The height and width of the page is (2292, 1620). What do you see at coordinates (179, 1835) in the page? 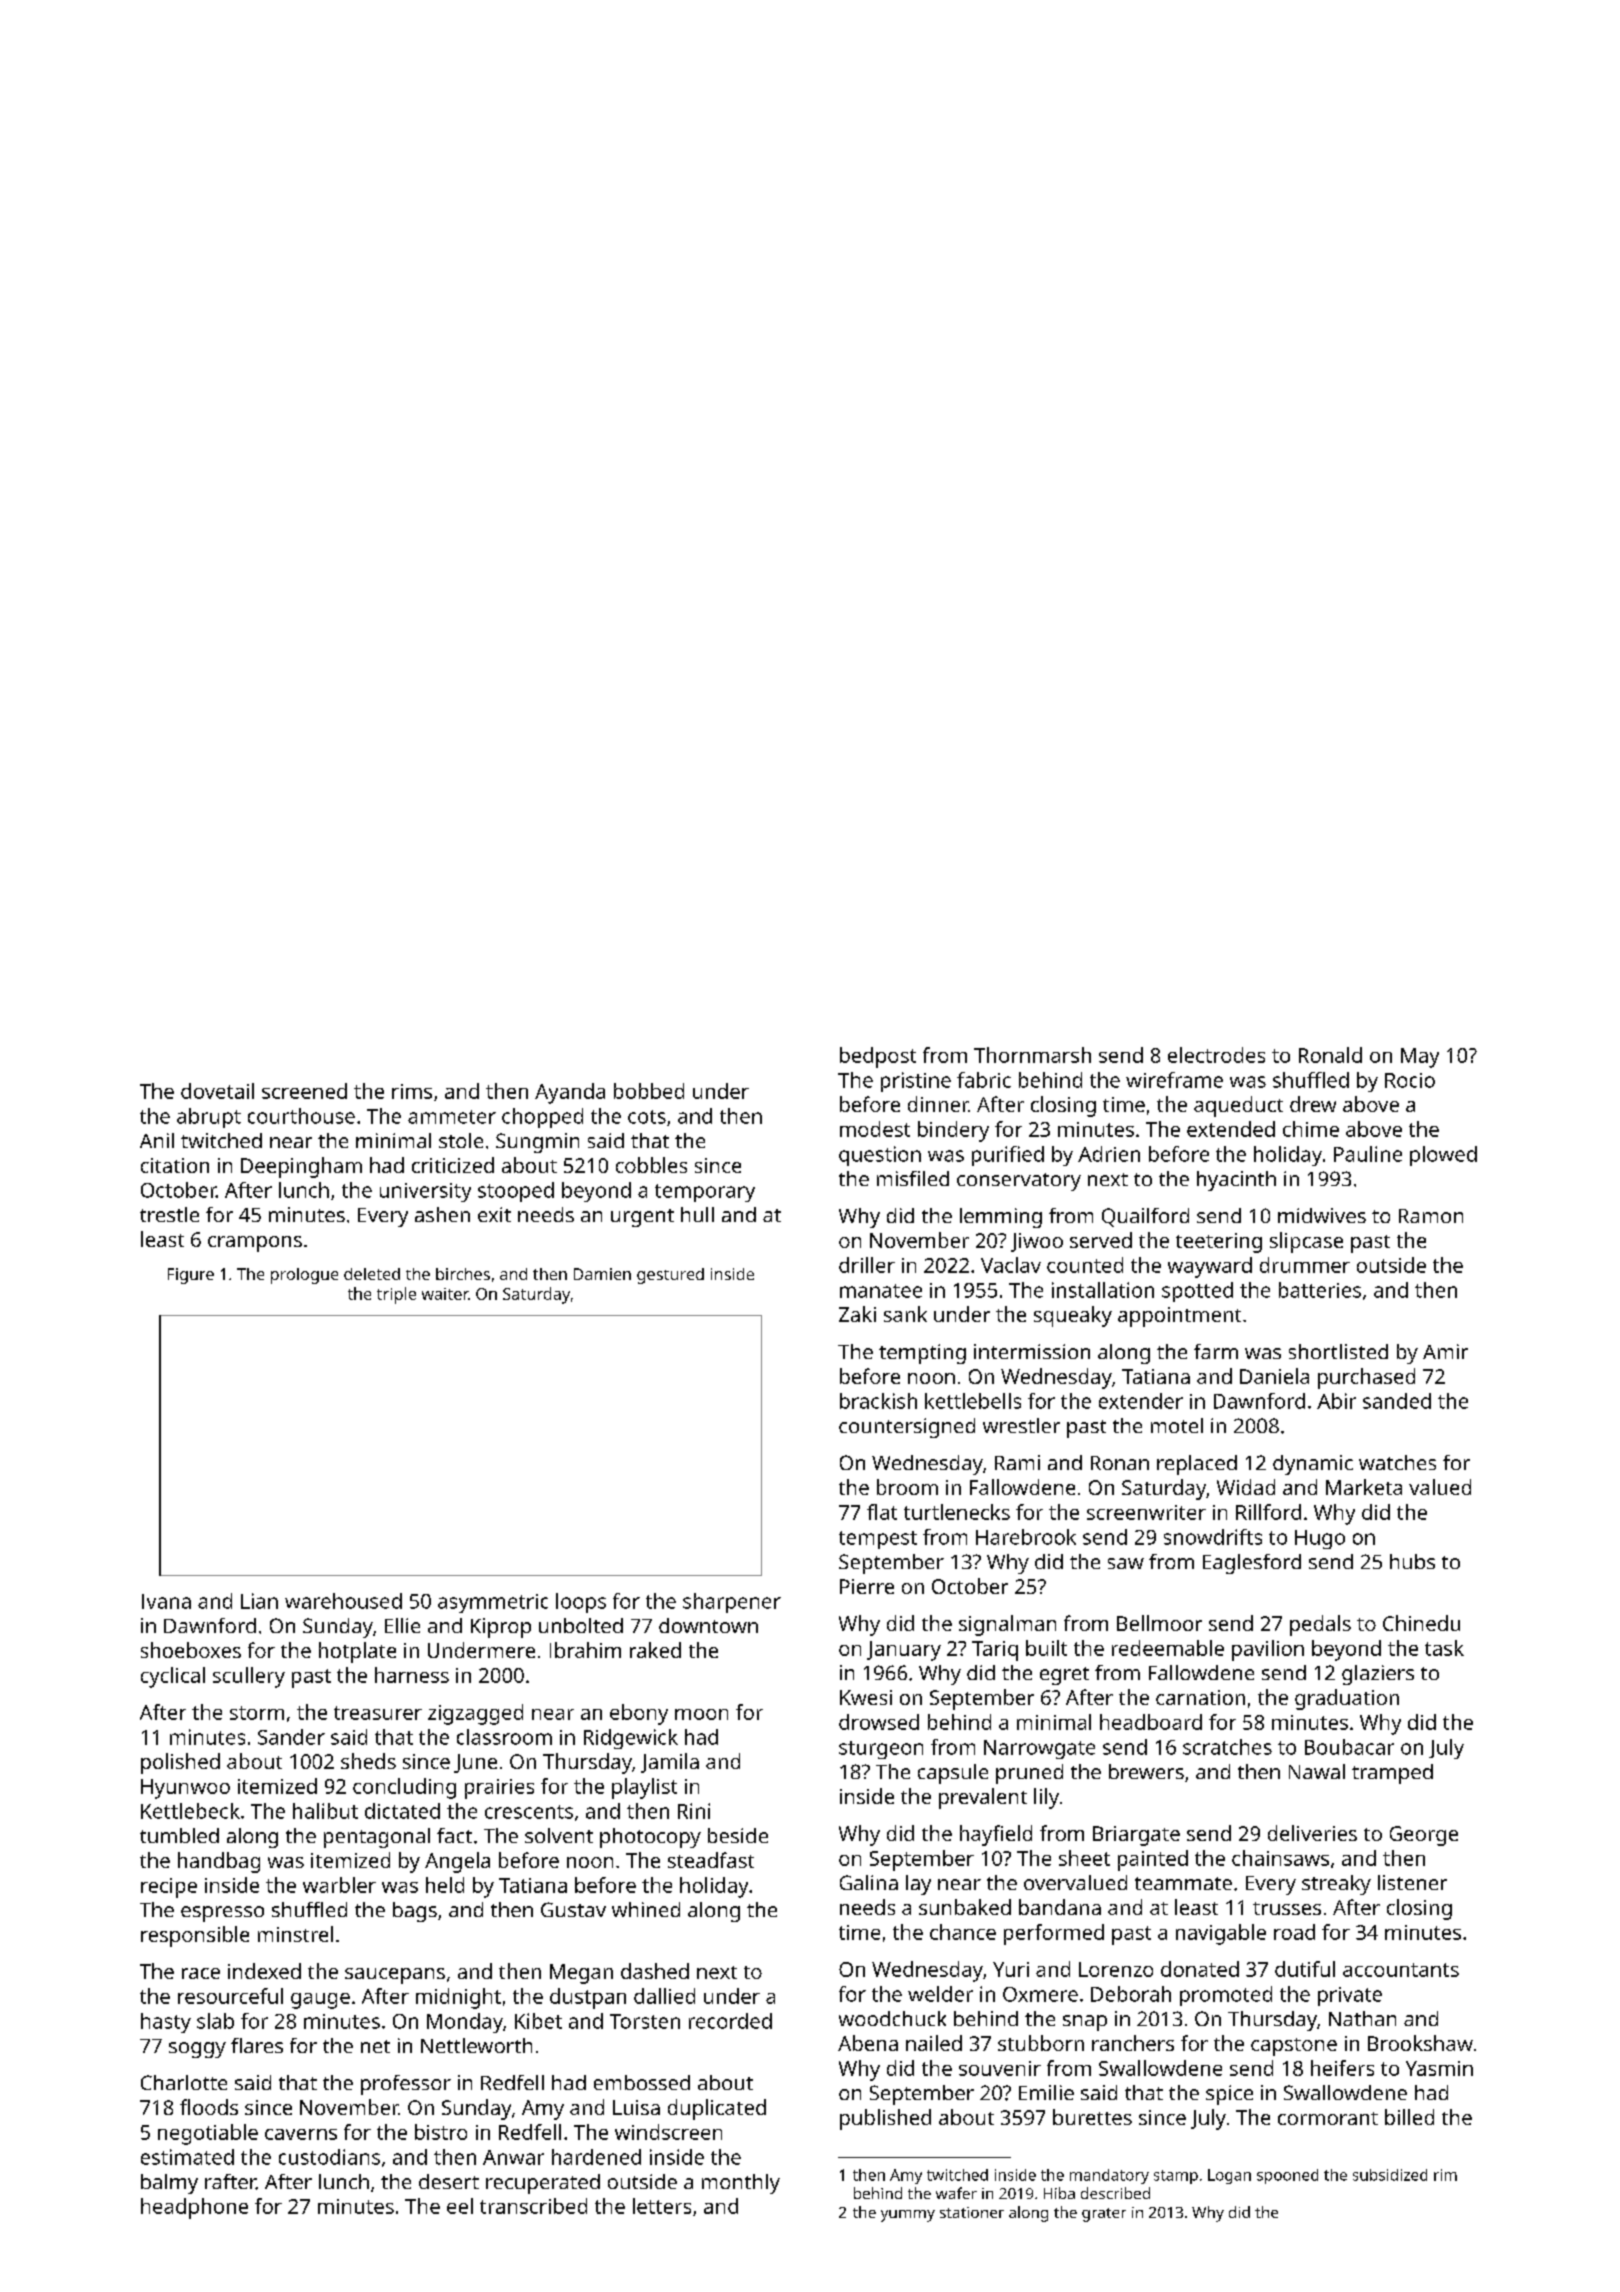
I see `tumbled` at bounding box center [179, 1835].
